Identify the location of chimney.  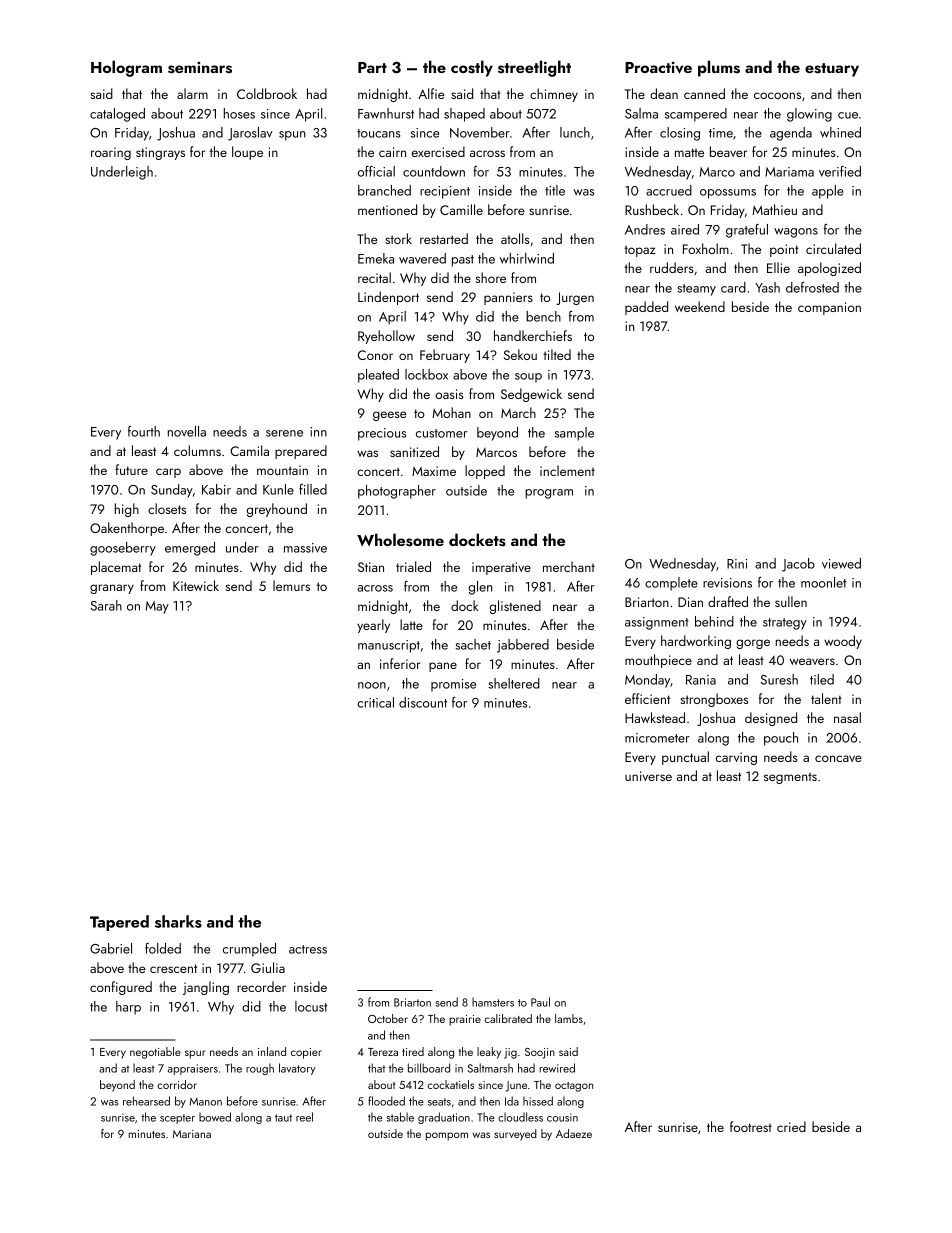
(554, 95).
